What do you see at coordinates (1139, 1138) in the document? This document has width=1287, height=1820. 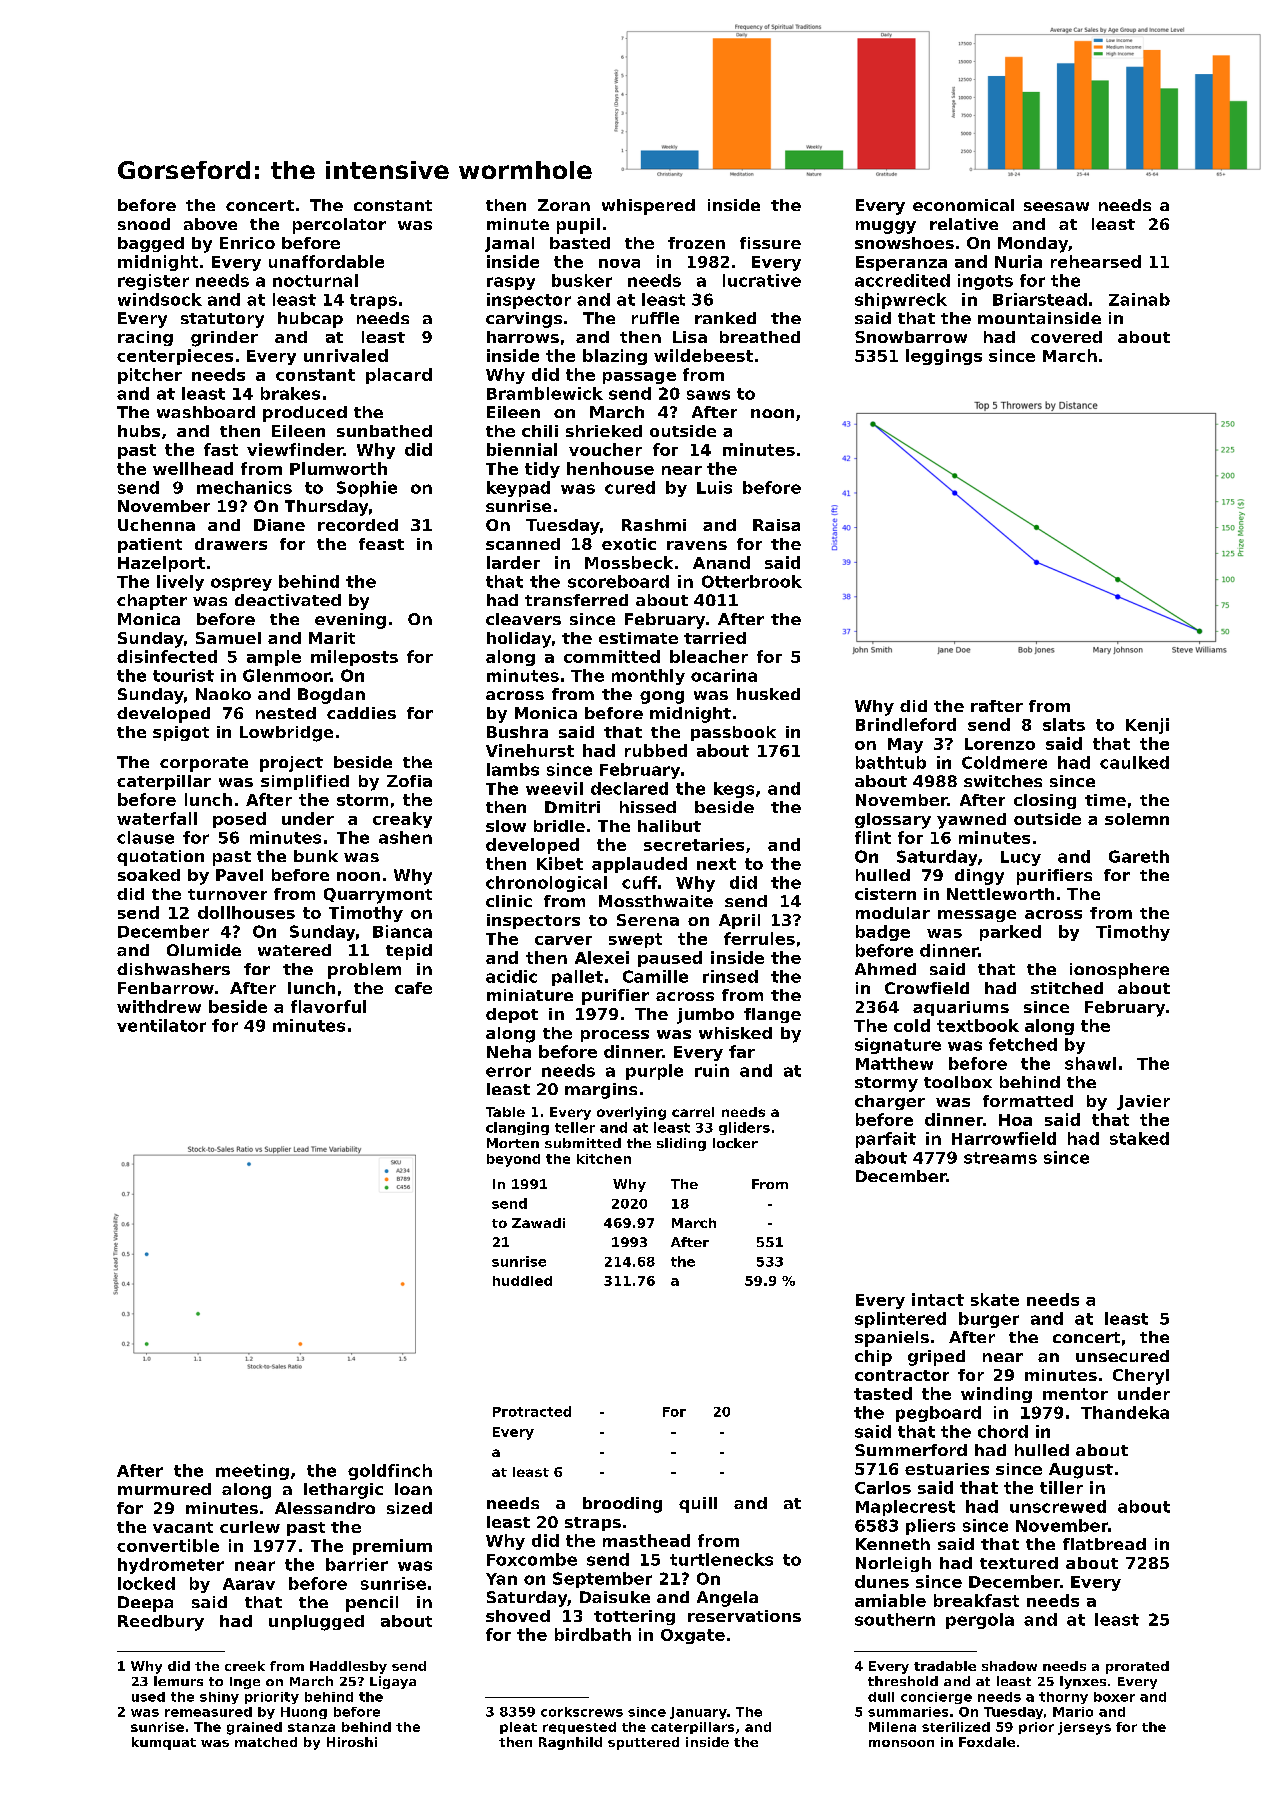 I see `staked` at bounding box center [1139, 1138].
